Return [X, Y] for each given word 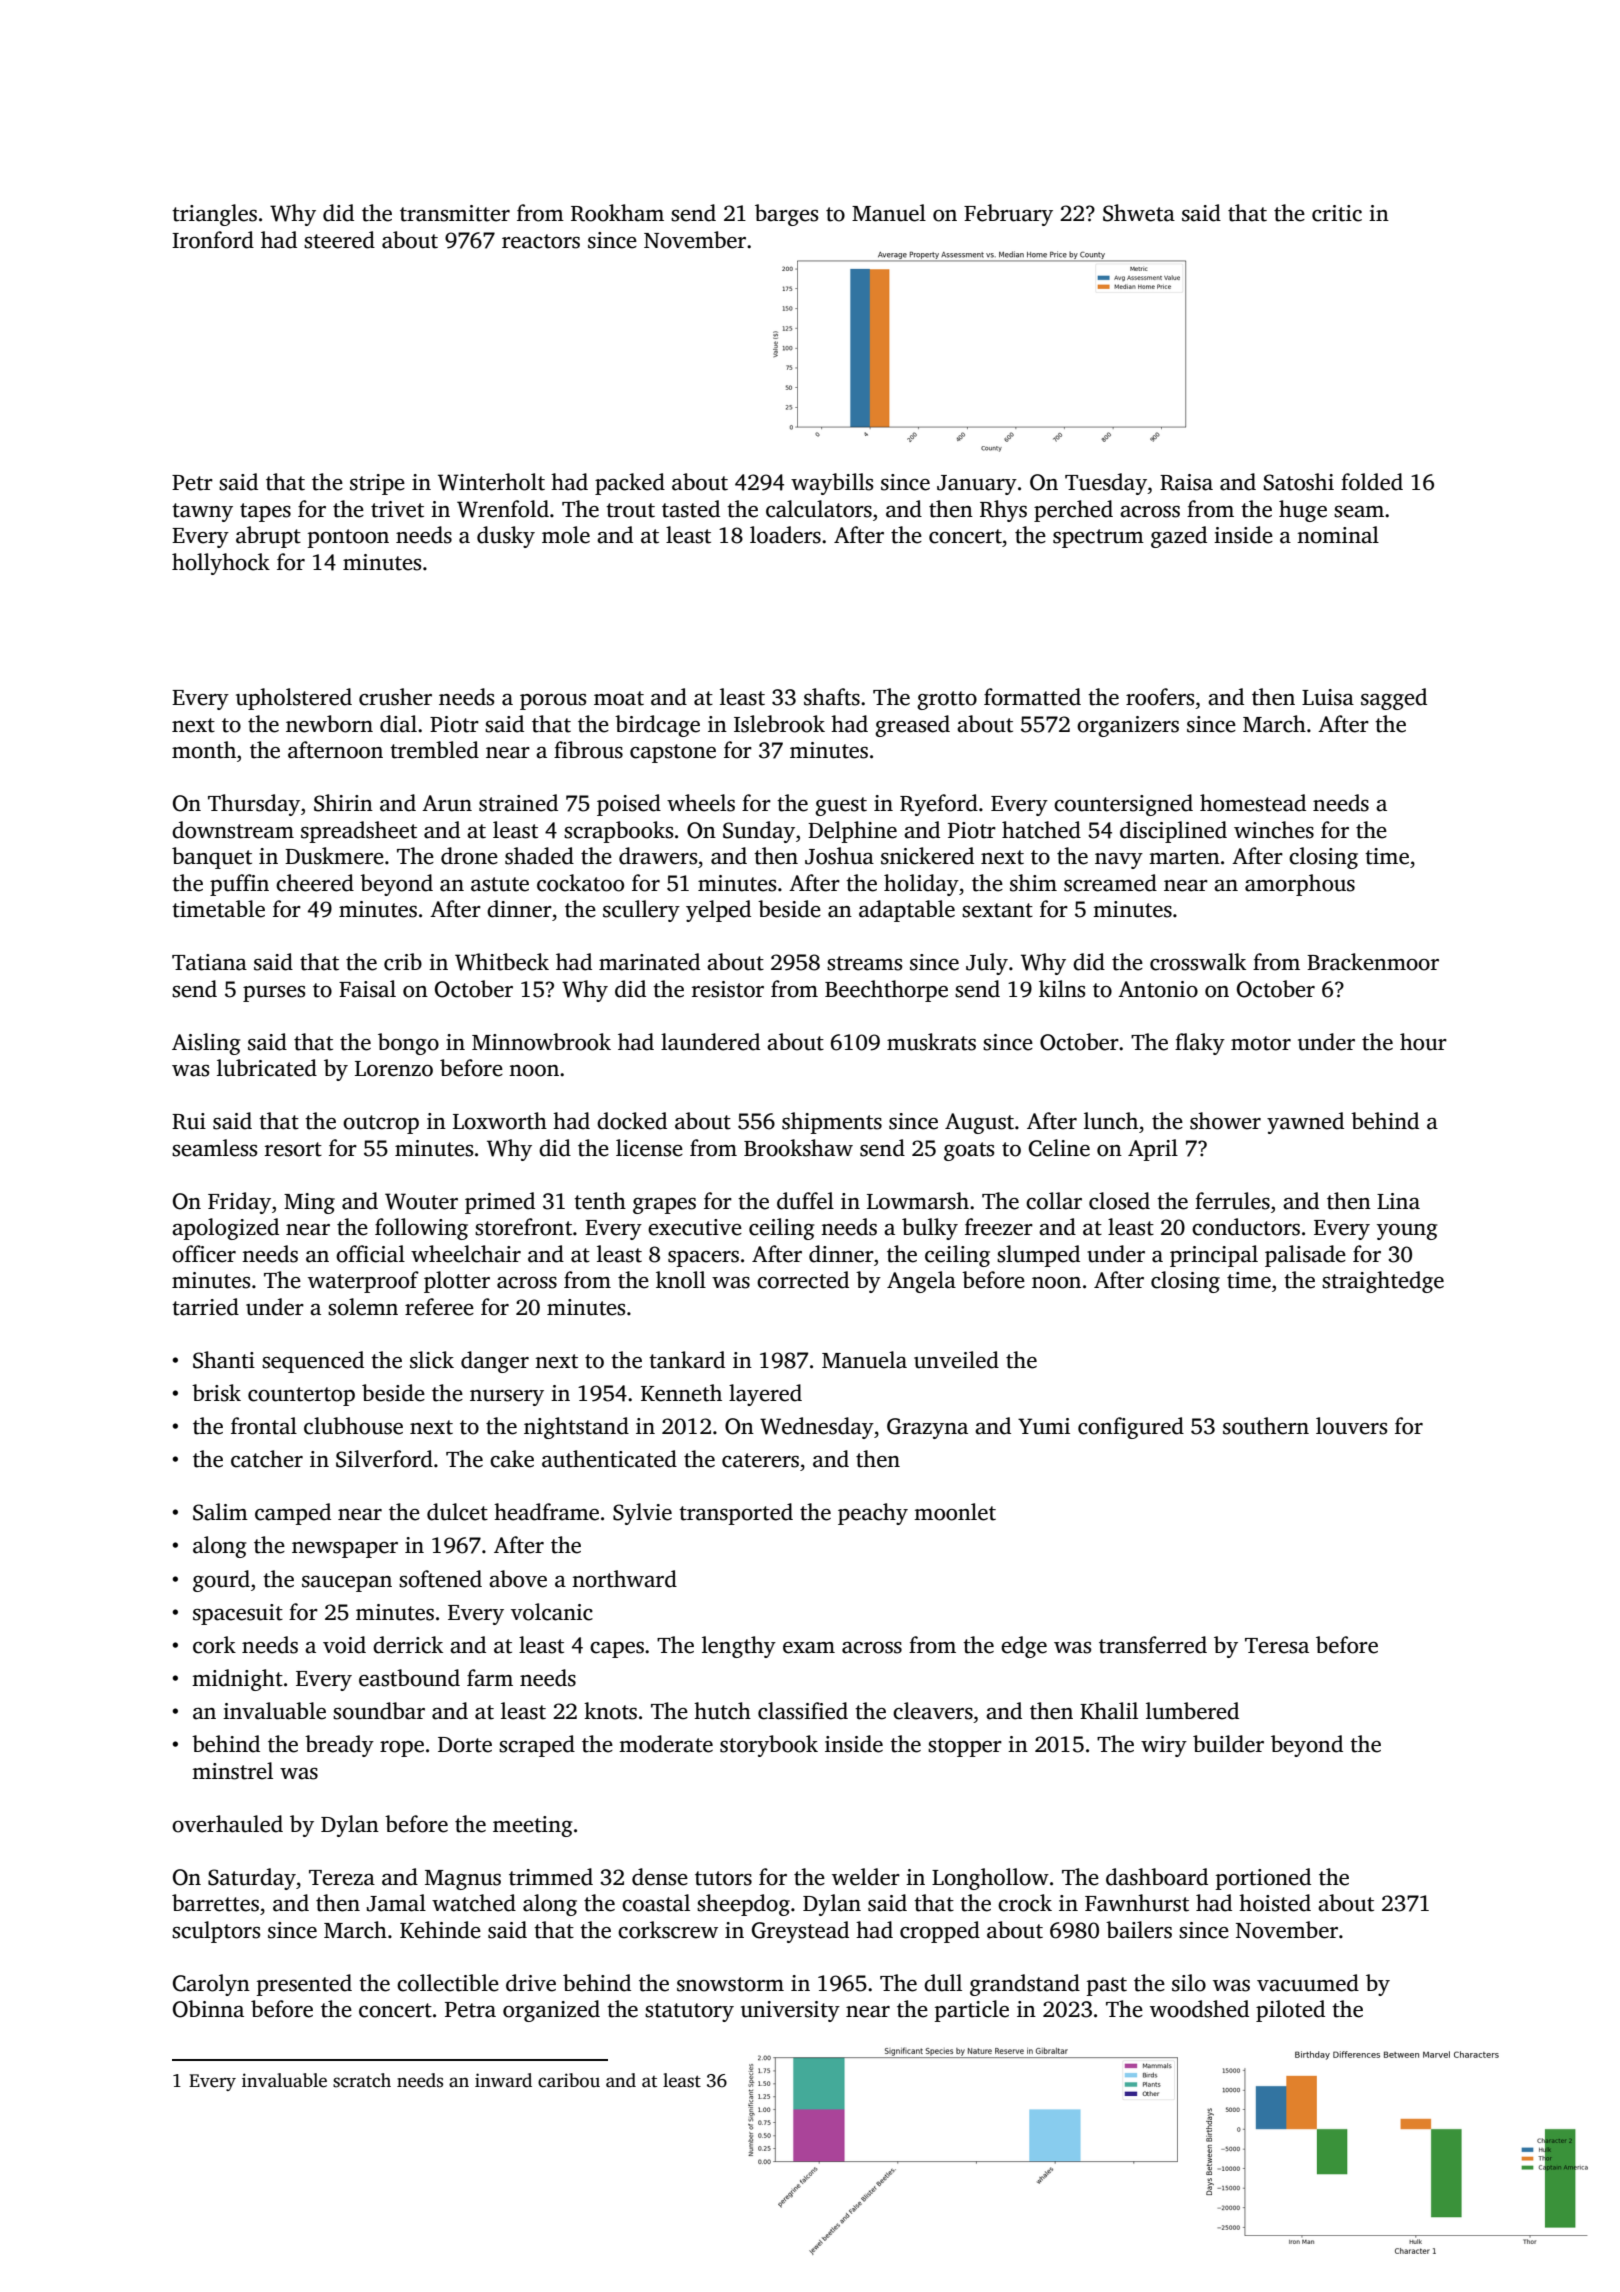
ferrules [1232, 1201]
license [649, 1148]
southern [1266, 1426]
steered [339, 240]
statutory [689, 2012]
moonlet [955, 1512]
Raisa [1186, 482]
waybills [832, 484]
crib [403, 962]
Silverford [384, 1459]
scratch [362, 2080]
